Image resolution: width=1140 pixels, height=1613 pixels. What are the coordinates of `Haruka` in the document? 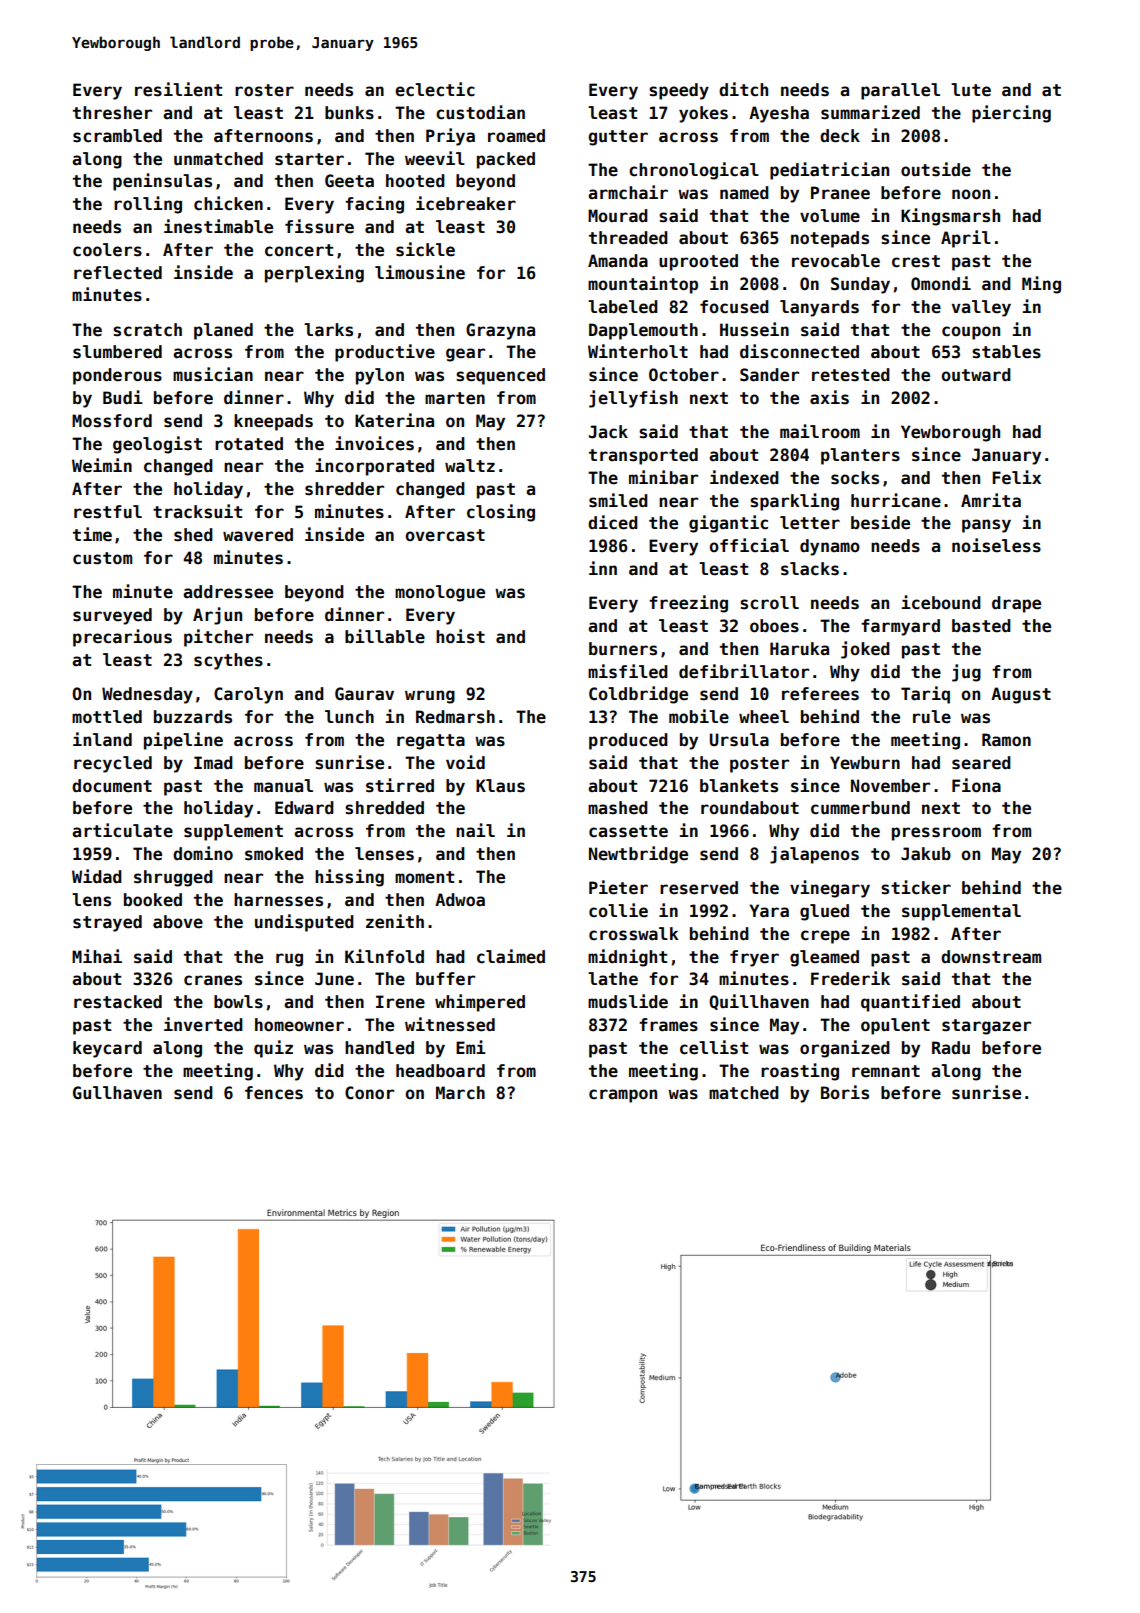 It's located at (799, 649).
